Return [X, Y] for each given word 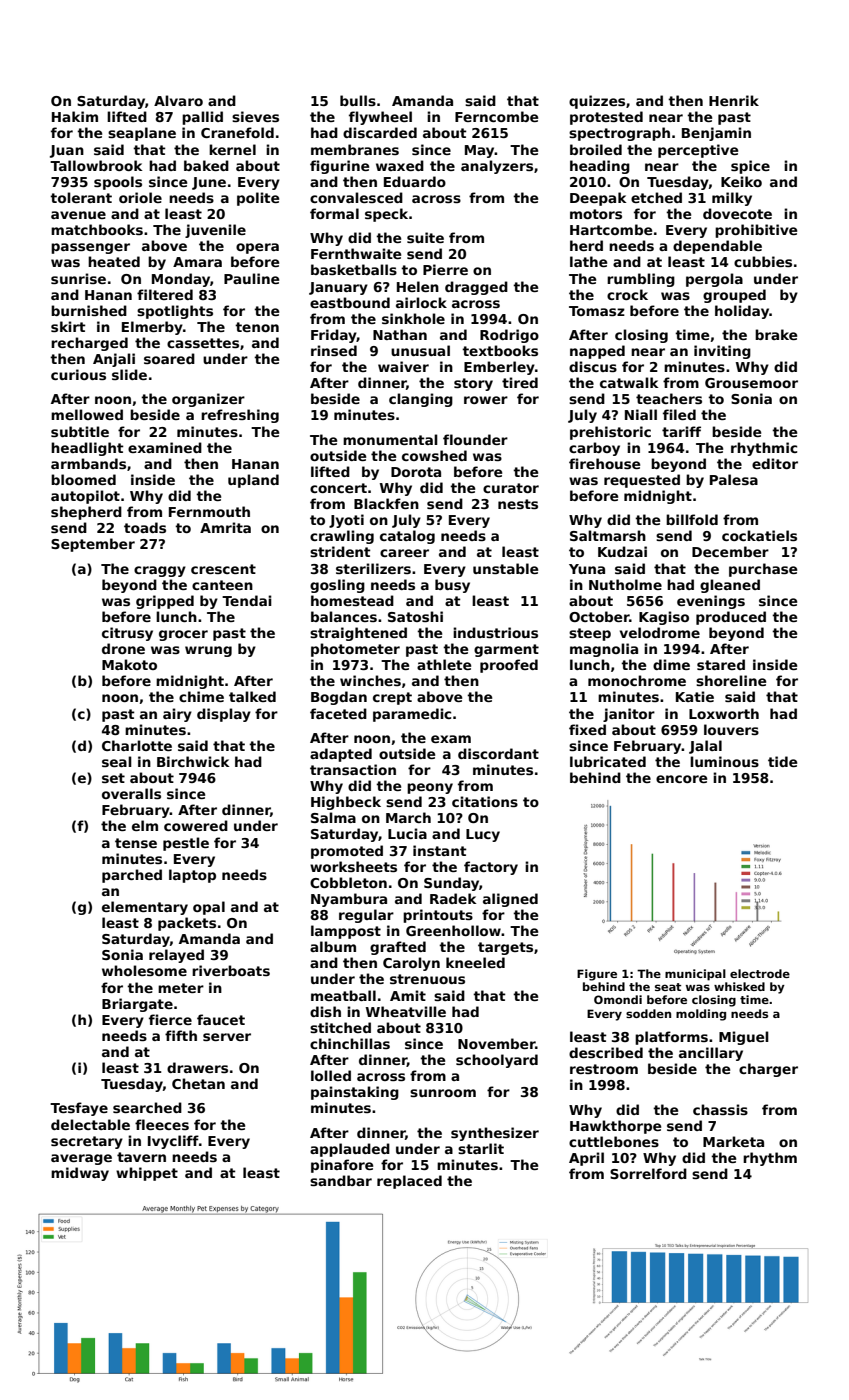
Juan [67, 151]
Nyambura [349, 900]
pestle [186, 844]
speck [386, 215]
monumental [390, 439]
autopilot [85, 497]
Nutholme [625, 584]
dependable [717, 247]
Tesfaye [79, 1109]
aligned [510, 900]
